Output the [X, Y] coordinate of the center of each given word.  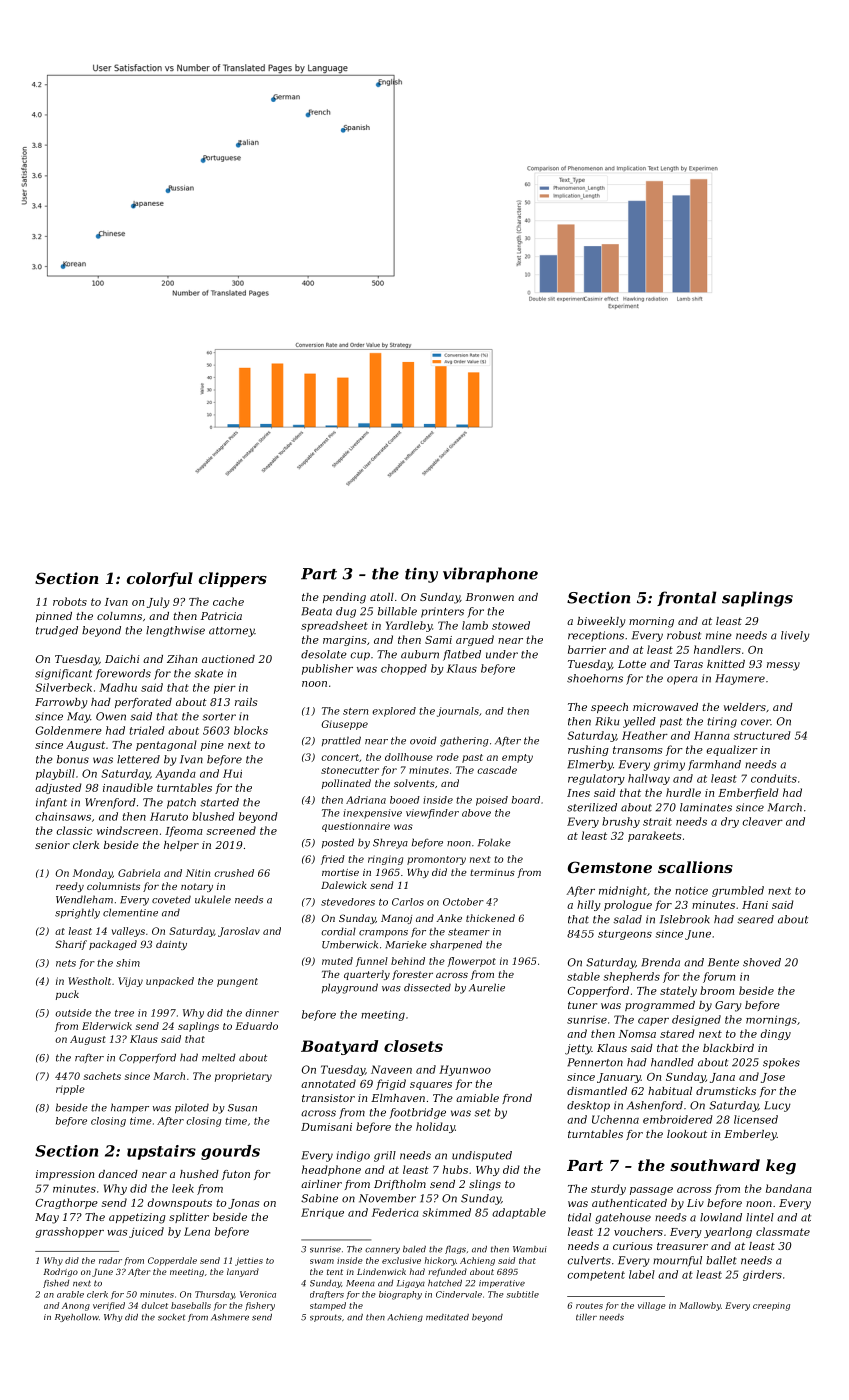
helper [181, 846]
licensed [756, 1119]
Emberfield [748, 793]
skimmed [447, 1212]
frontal [686, 598]
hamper [130, 1108]
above [476, 813]
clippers [233, 579]
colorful [160, 579]
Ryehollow [77, 1318]
